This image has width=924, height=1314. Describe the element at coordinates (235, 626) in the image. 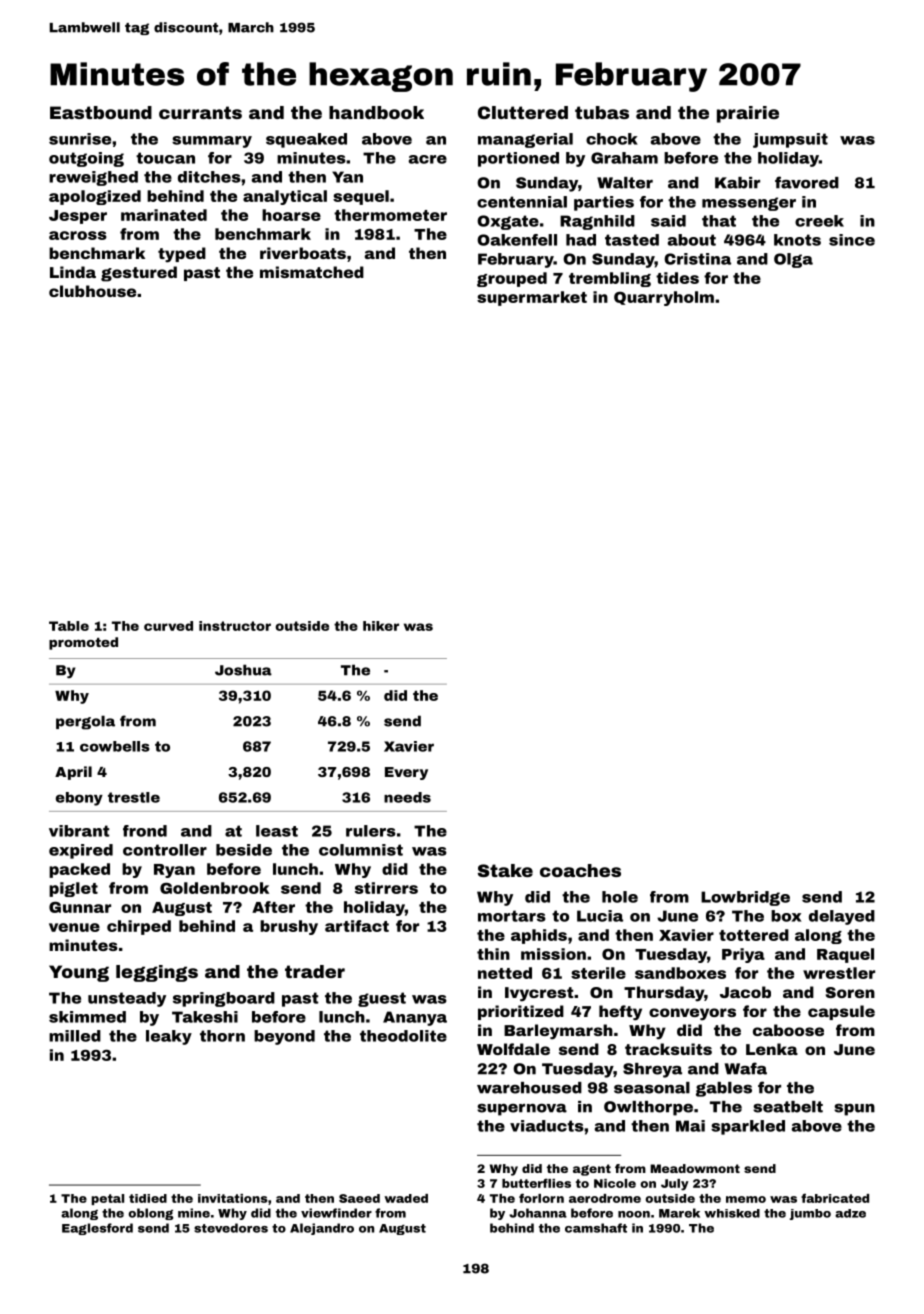

I see `instructor` at that location.
